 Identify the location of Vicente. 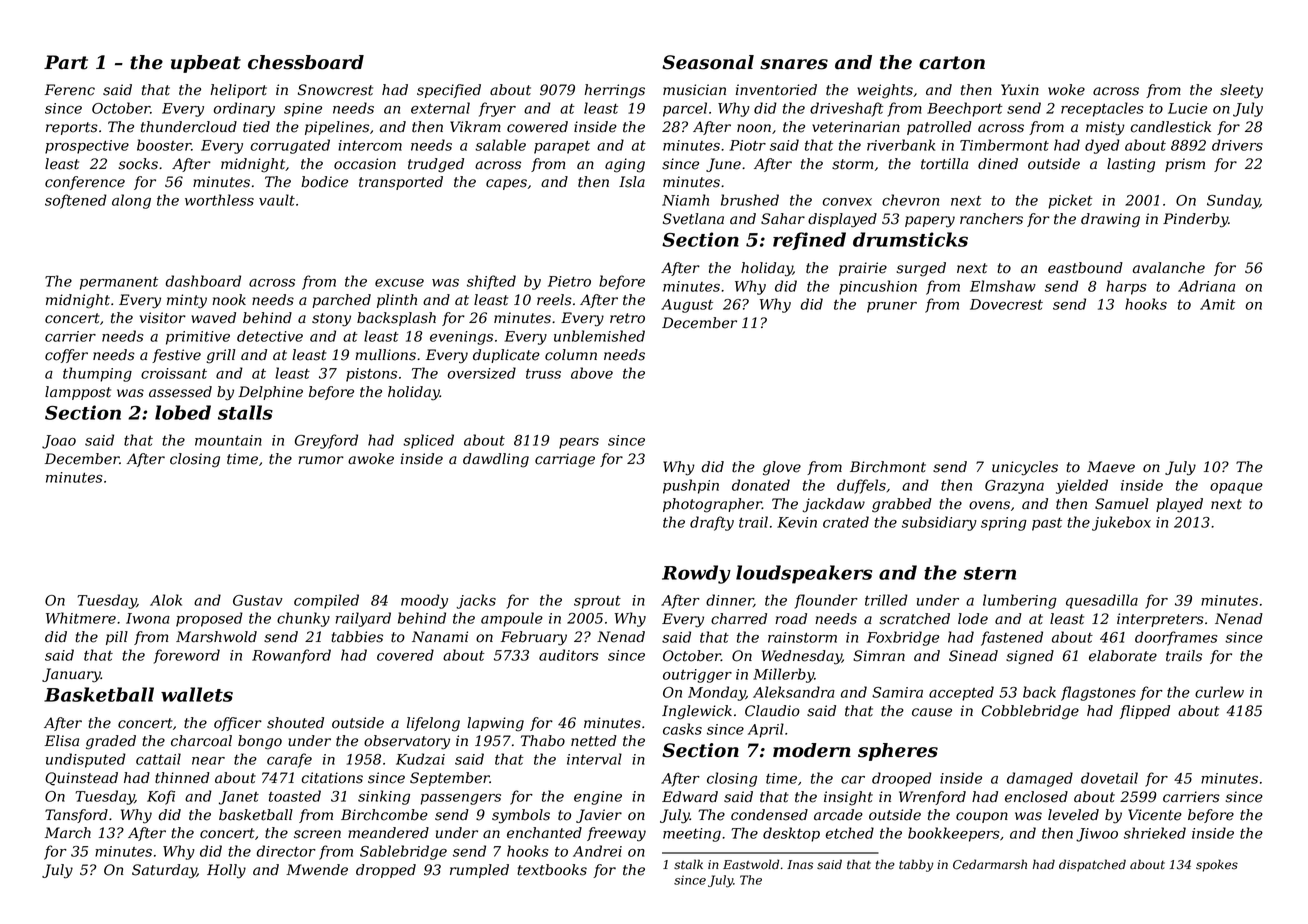
(1155, 815).
